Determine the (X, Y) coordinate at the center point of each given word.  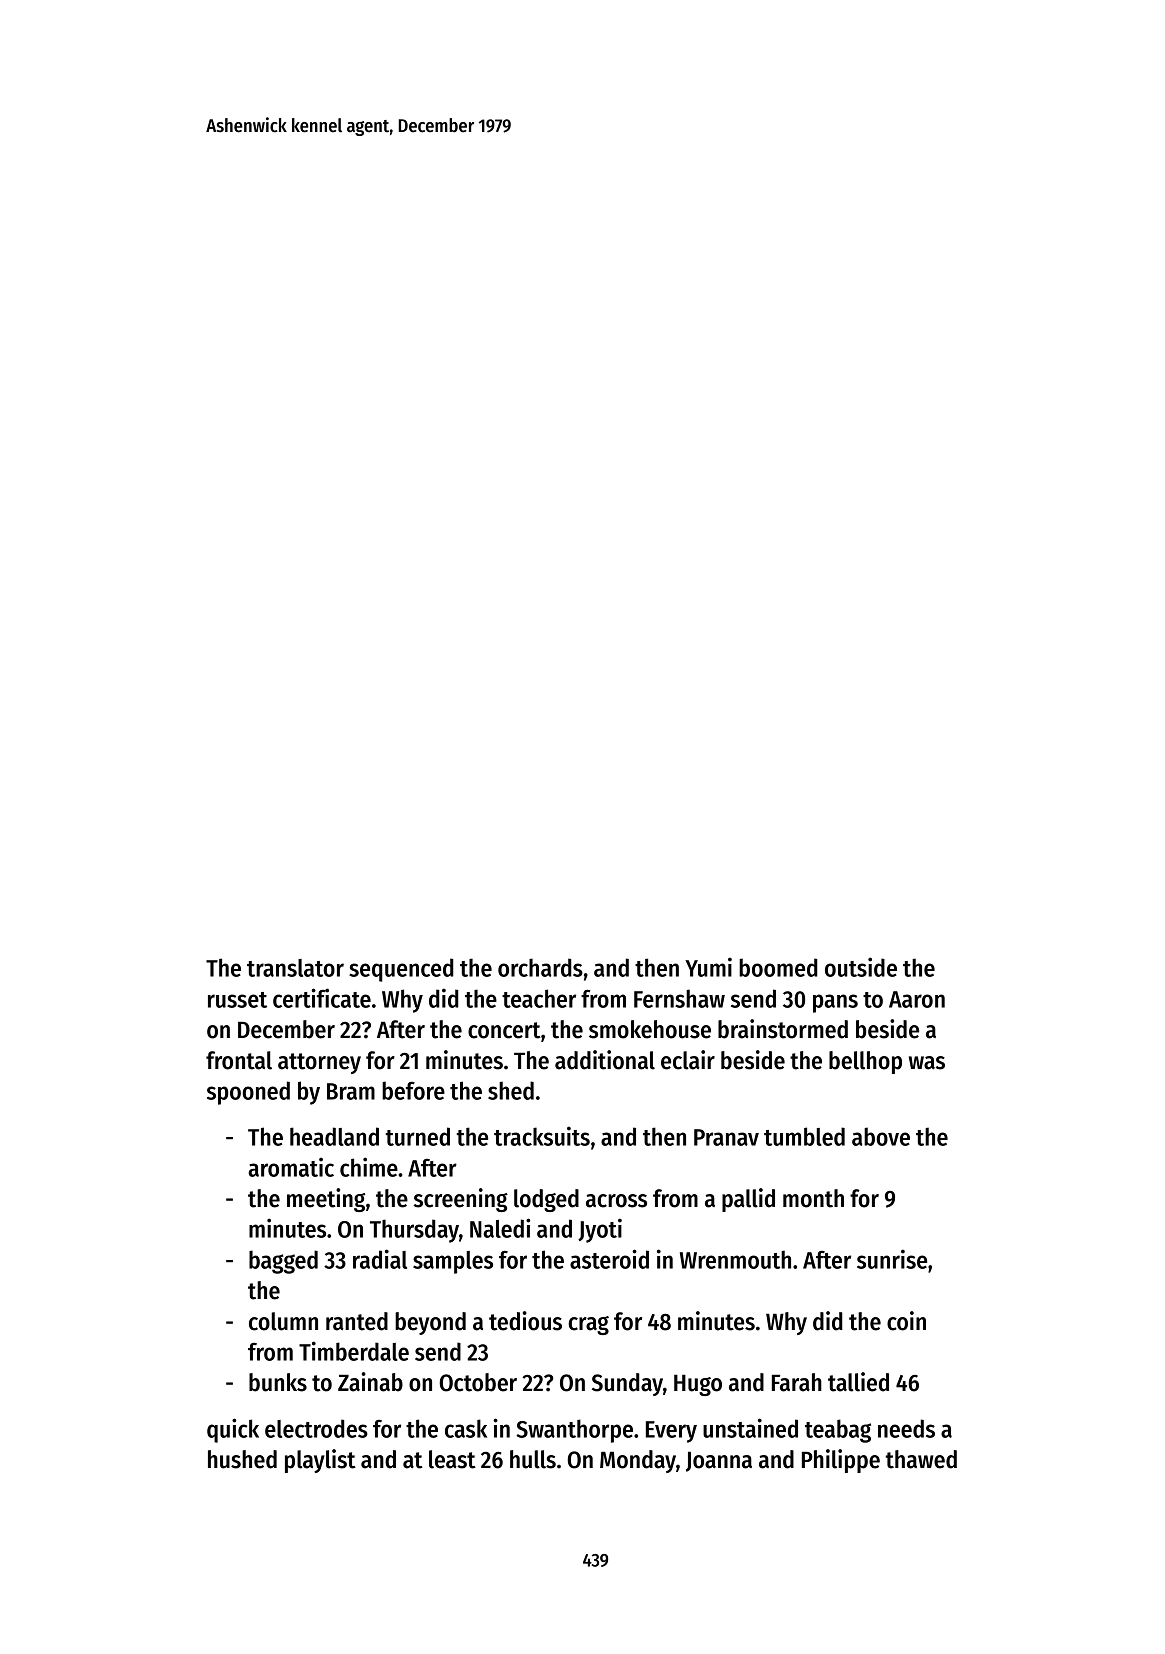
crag (588, 1325)
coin (906, 1321)
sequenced (401, 970)
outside (861, 967)
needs (906, 1428)
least (452, 1459)
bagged (283, 1262)
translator (295, 968)
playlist (320, 1461)
